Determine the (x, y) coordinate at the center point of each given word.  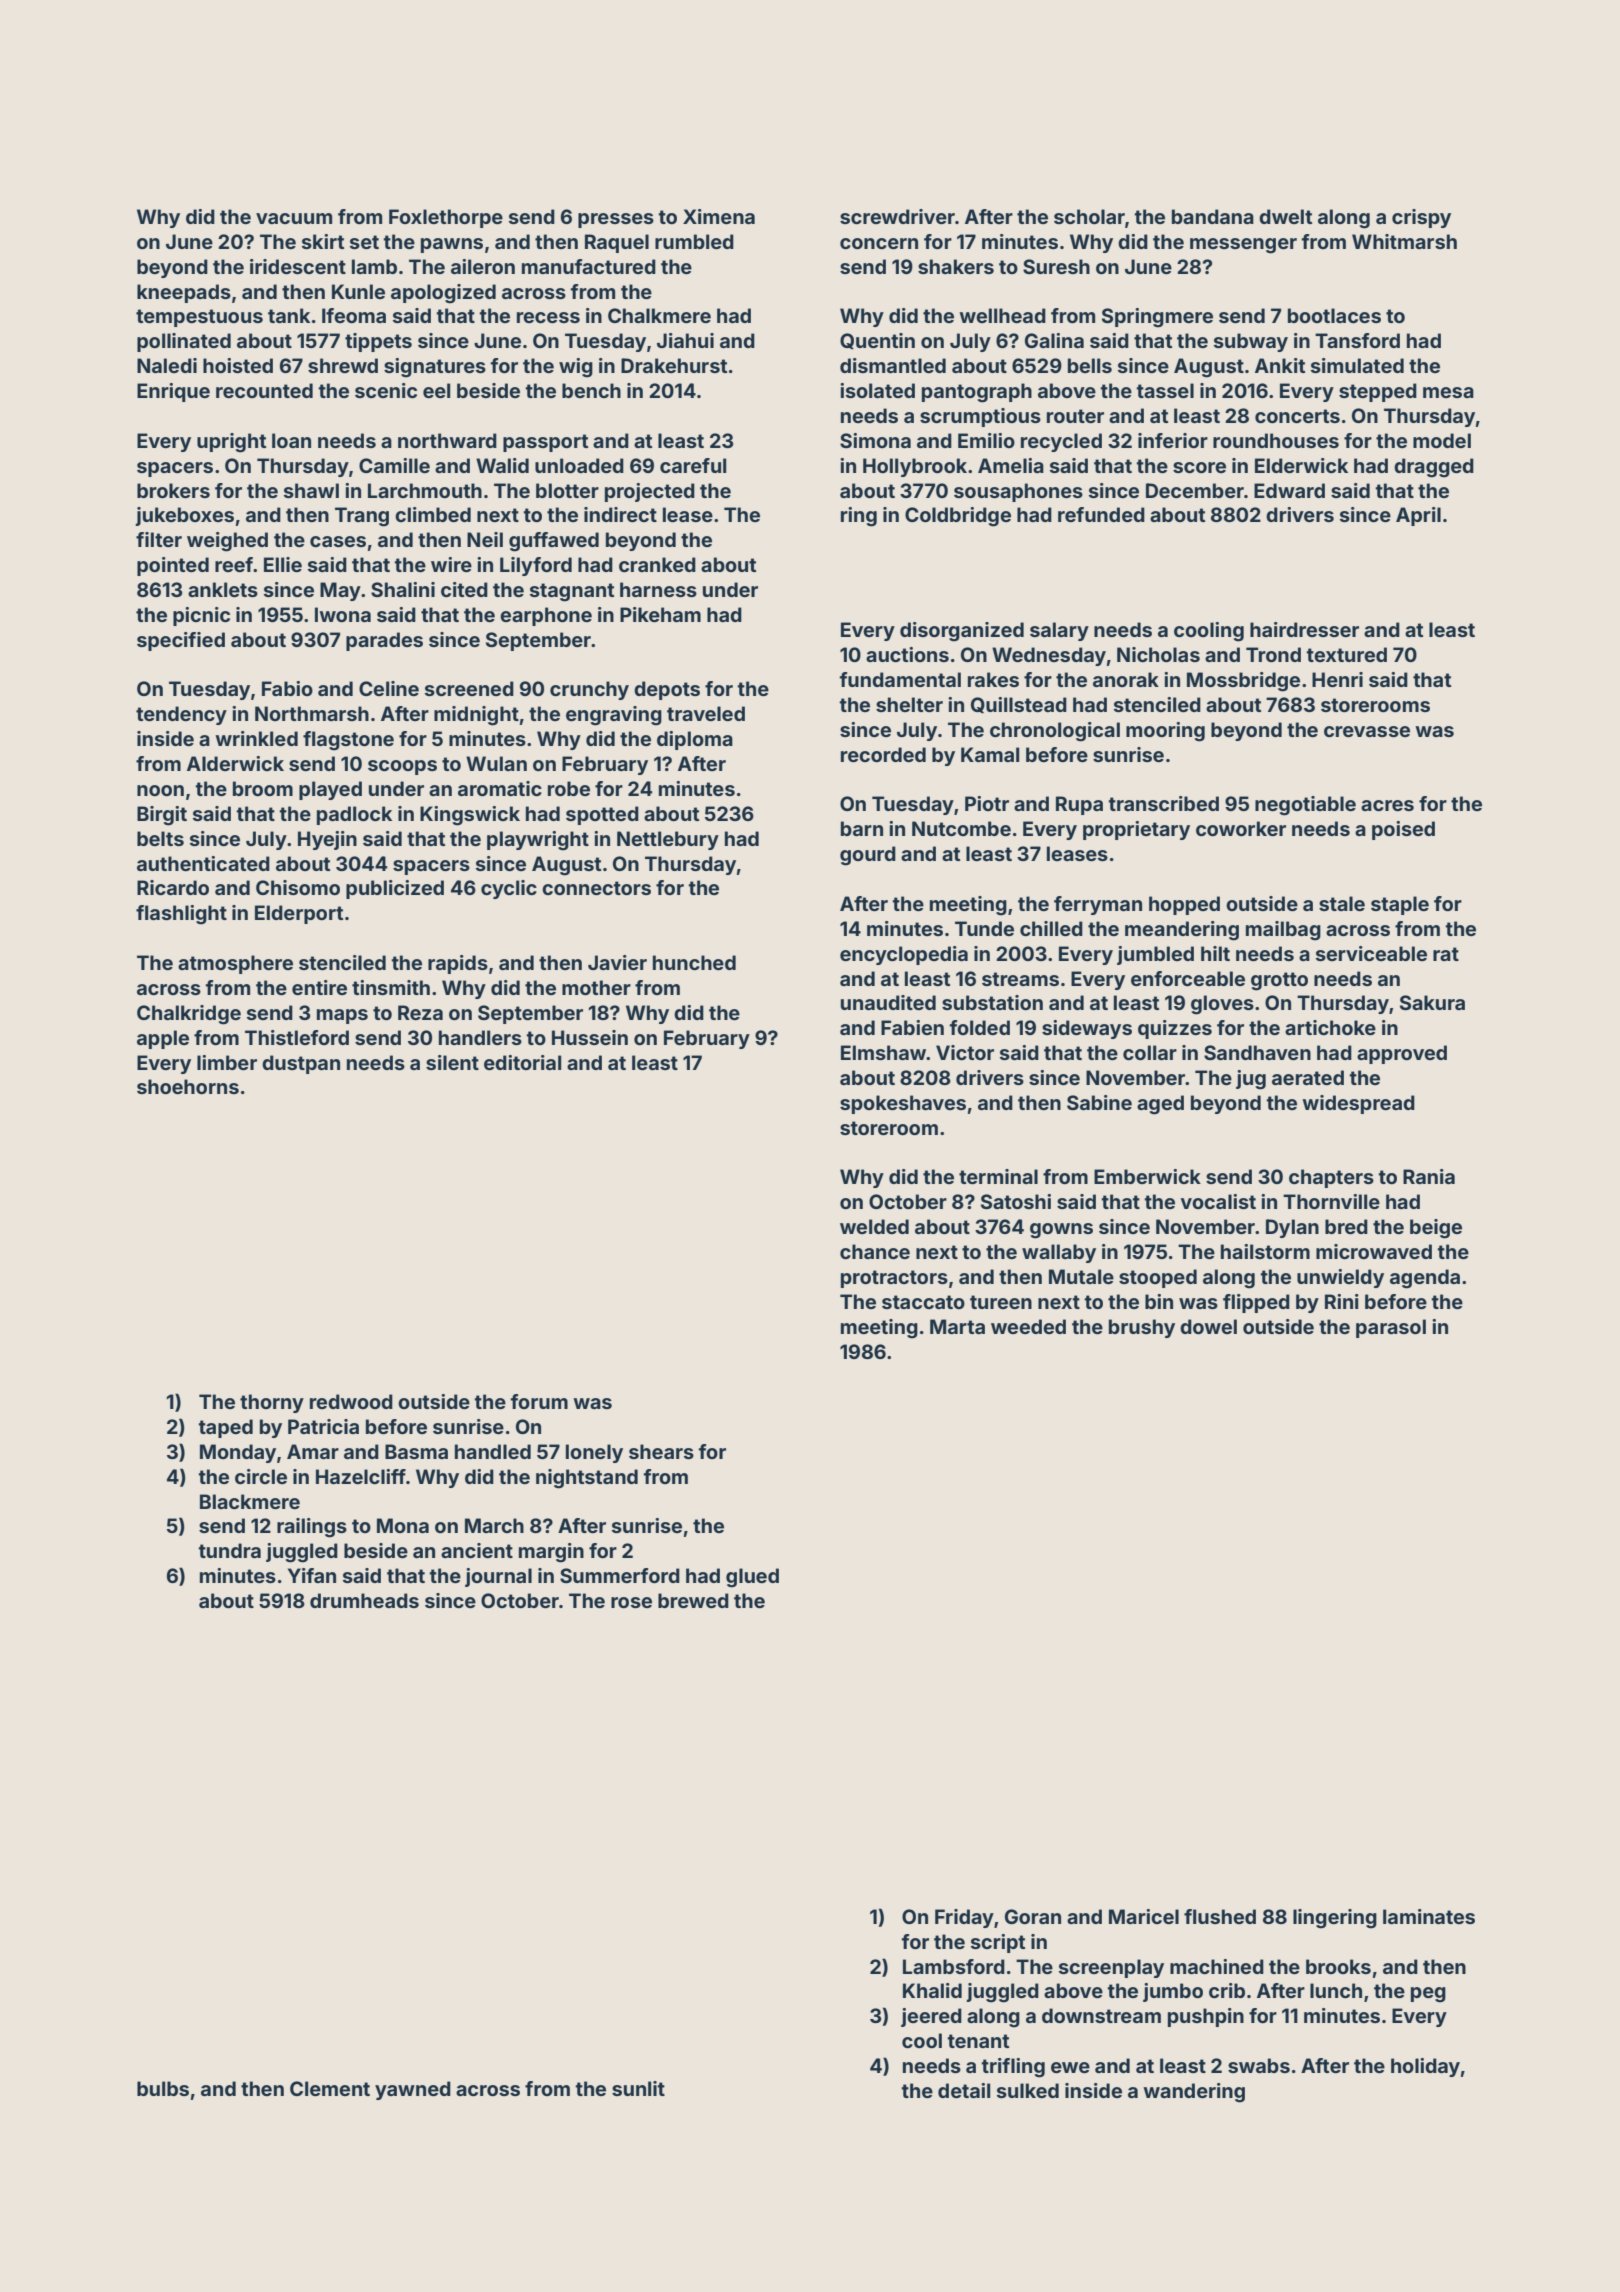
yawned (413, 2090)
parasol (1391, 1328)
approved (1402, 1054)
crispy (1421, 218)
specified (181, 641)
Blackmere (250, 1501)
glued (752, 1578)
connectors (596, 888)
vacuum (294, 218)
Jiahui (685, 340)
